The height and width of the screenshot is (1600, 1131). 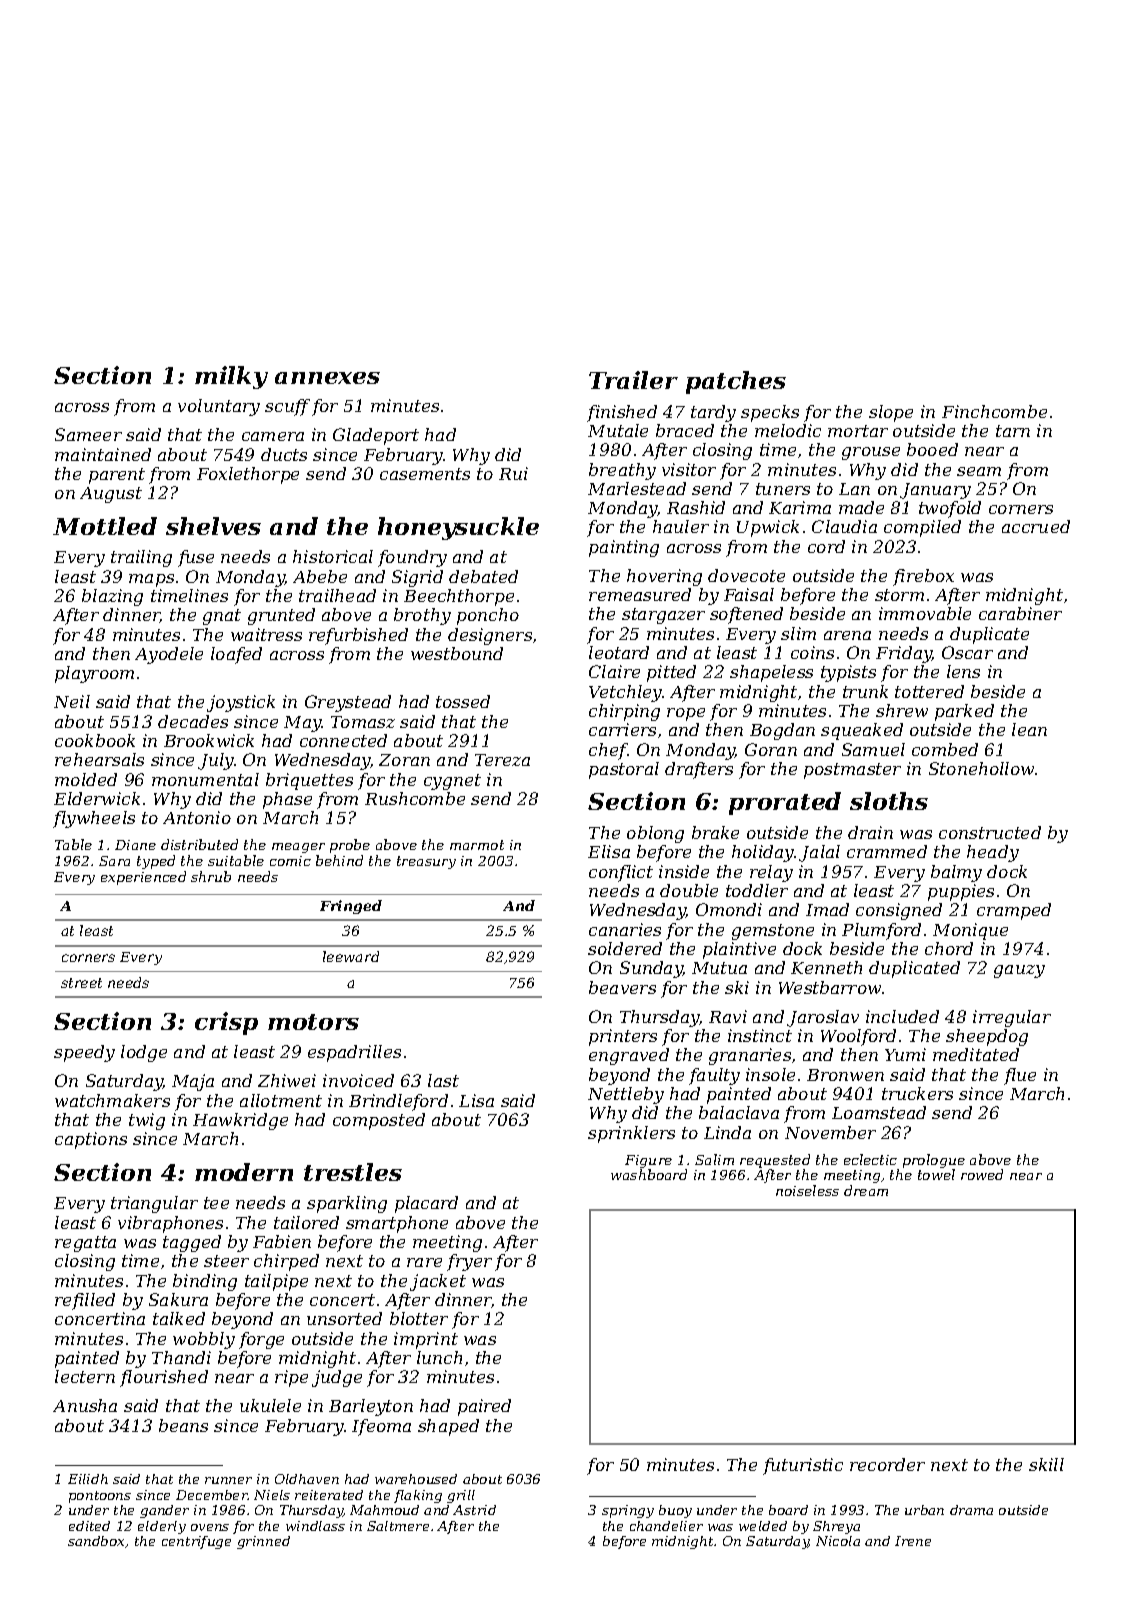 I want to click on Salim, so click(x=714, y=1159).
